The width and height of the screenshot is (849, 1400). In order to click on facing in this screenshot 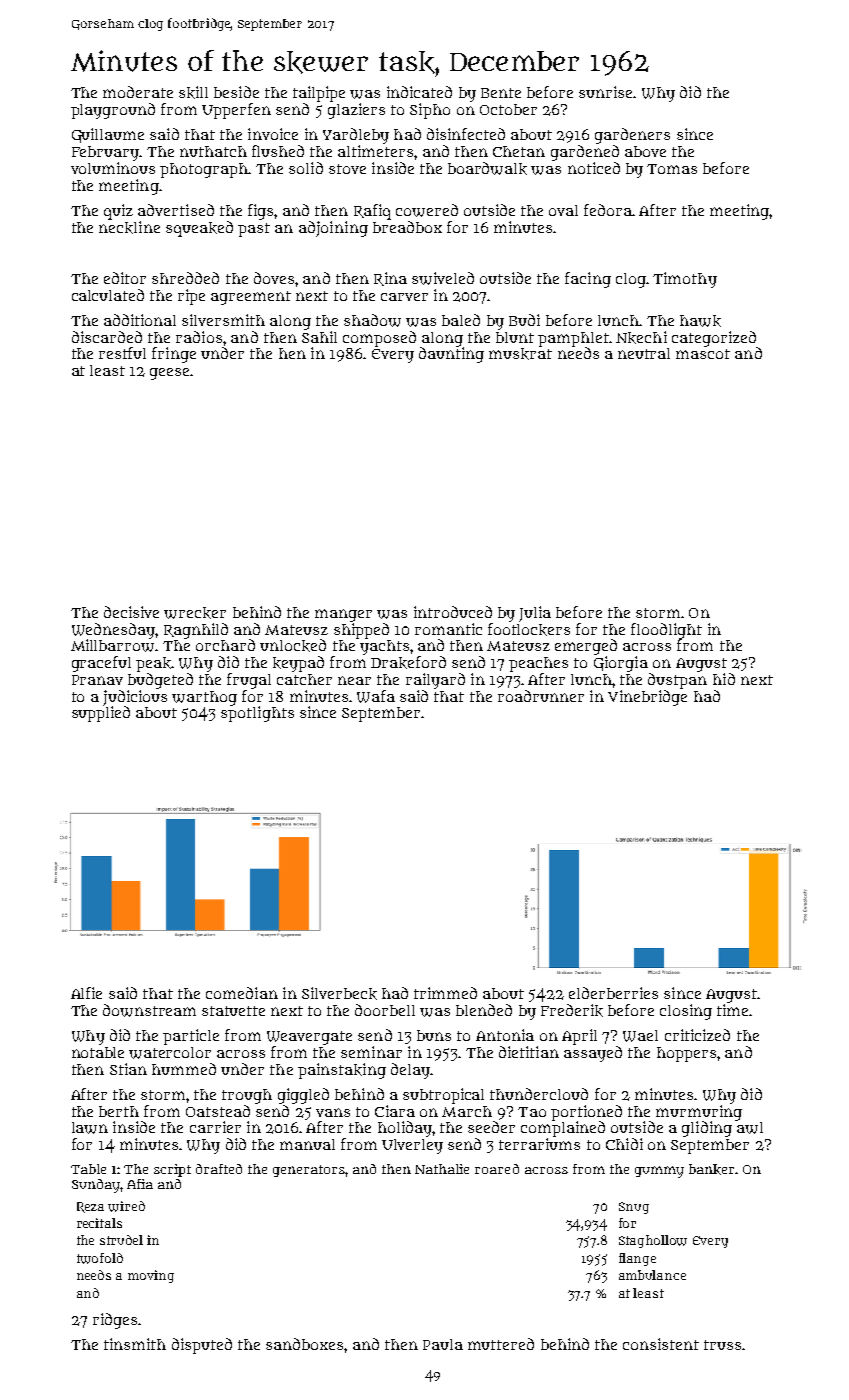, I will do `click(588, 280)`.
